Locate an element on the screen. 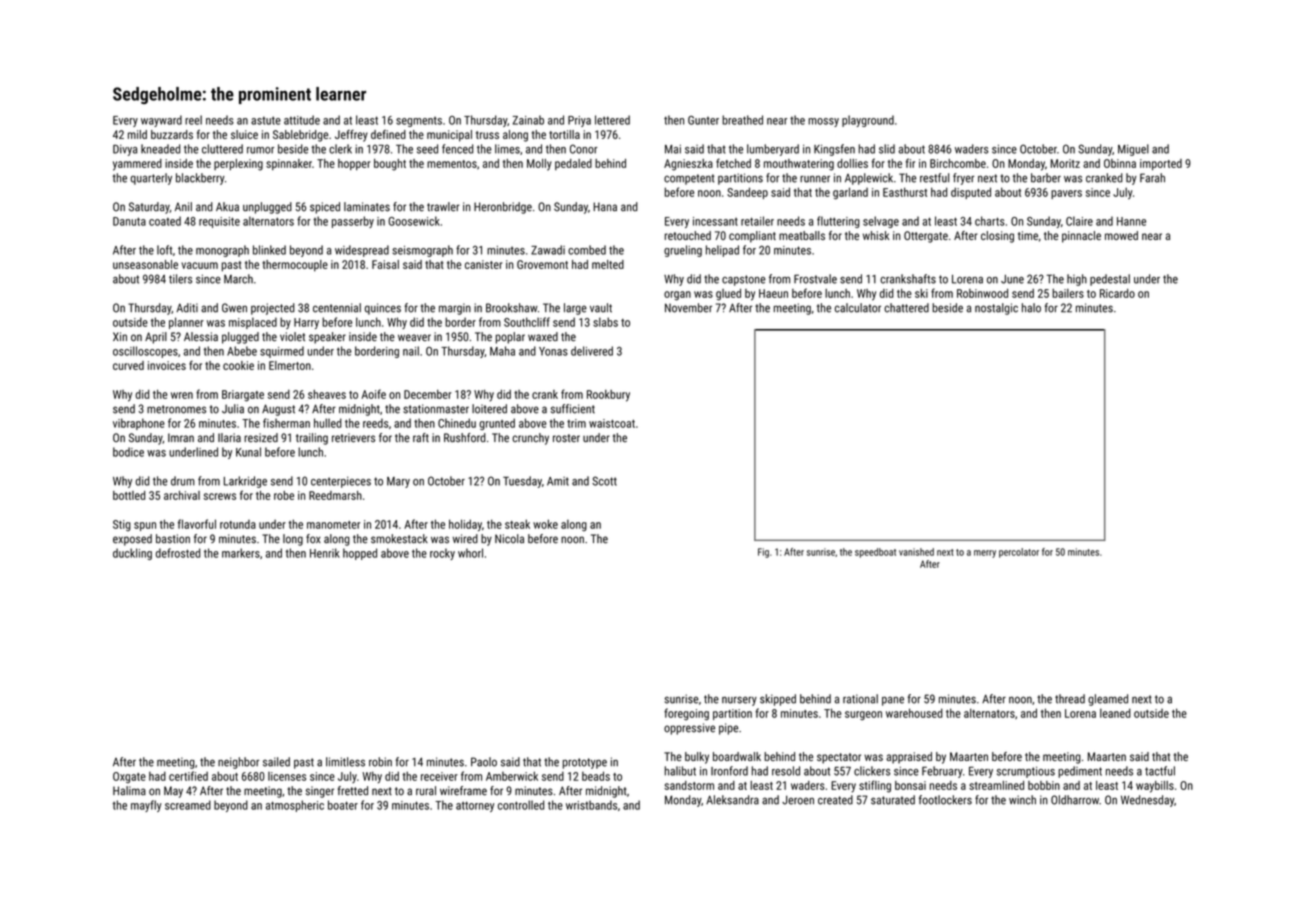  Hana is located at coordinates (605, 207).
